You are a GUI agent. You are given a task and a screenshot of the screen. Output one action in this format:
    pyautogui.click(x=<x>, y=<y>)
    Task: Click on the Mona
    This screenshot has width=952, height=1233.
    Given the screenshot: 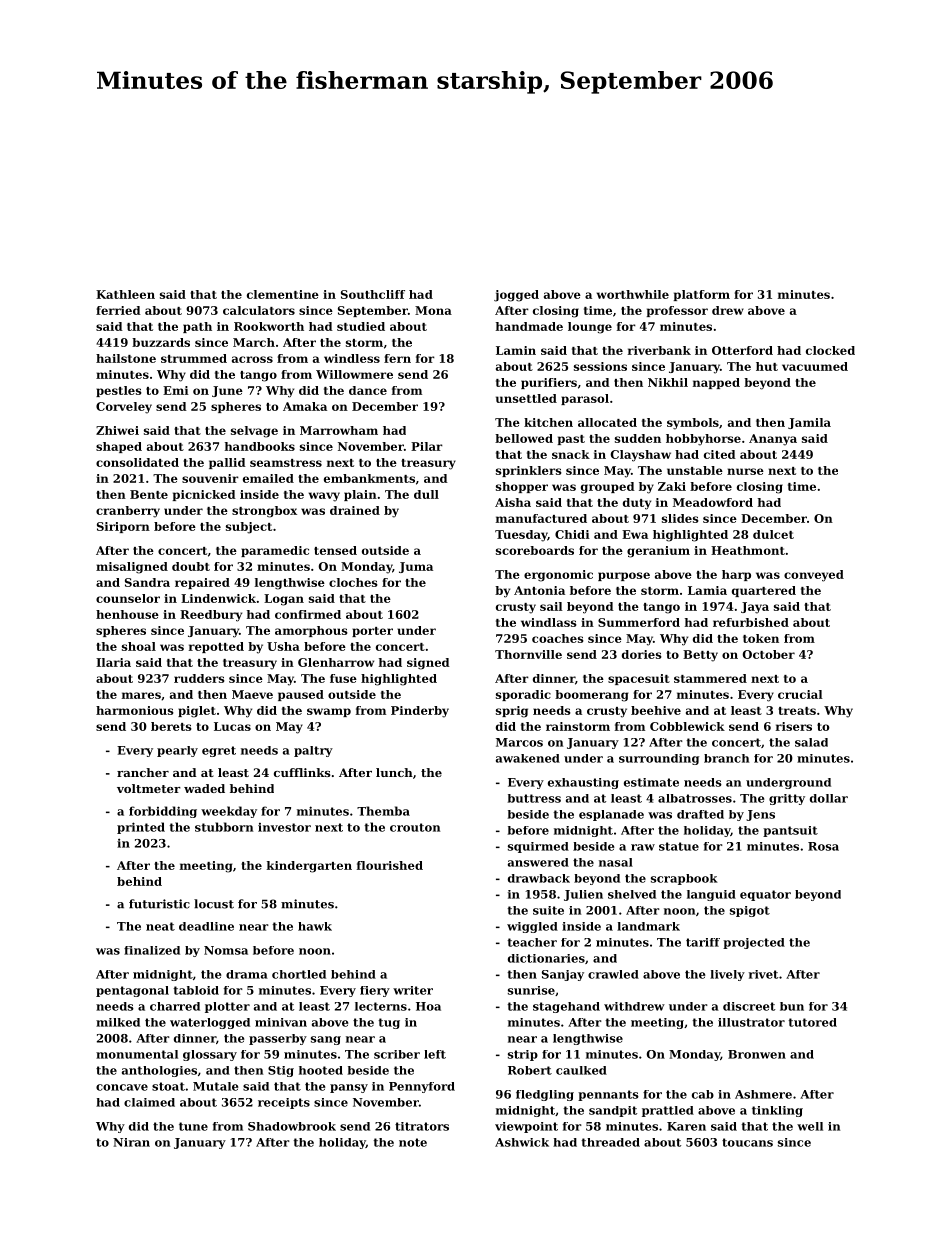 What is the action you would take?
    pyautogui.click(x=433, y=310)
